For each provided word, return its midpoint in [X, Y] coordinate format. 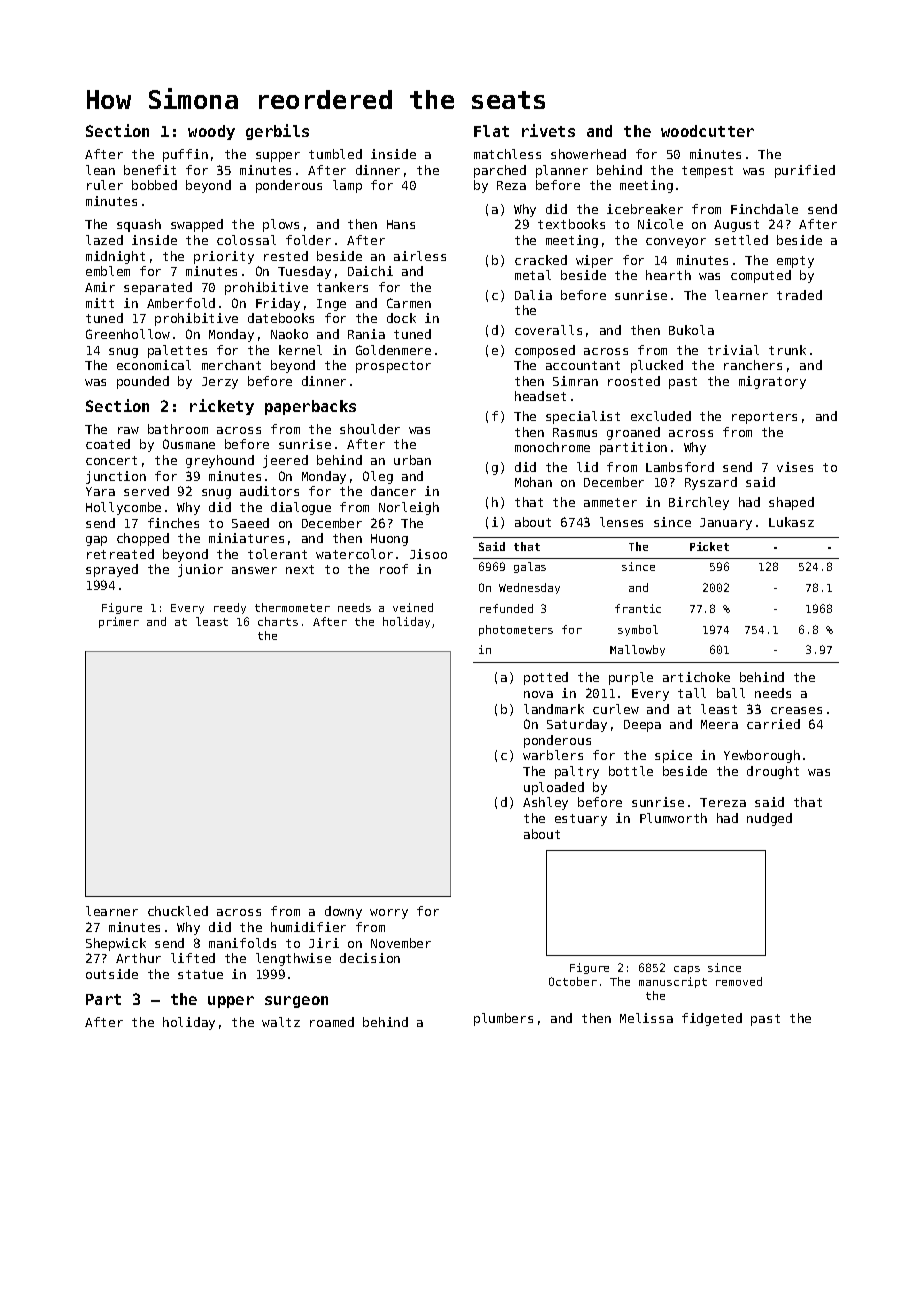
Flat [491, 131]
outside [112, 974]
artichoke [696, 677]
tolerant [277, 554]
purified [805, 171]
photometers [516, 630]
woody [211, 132]
